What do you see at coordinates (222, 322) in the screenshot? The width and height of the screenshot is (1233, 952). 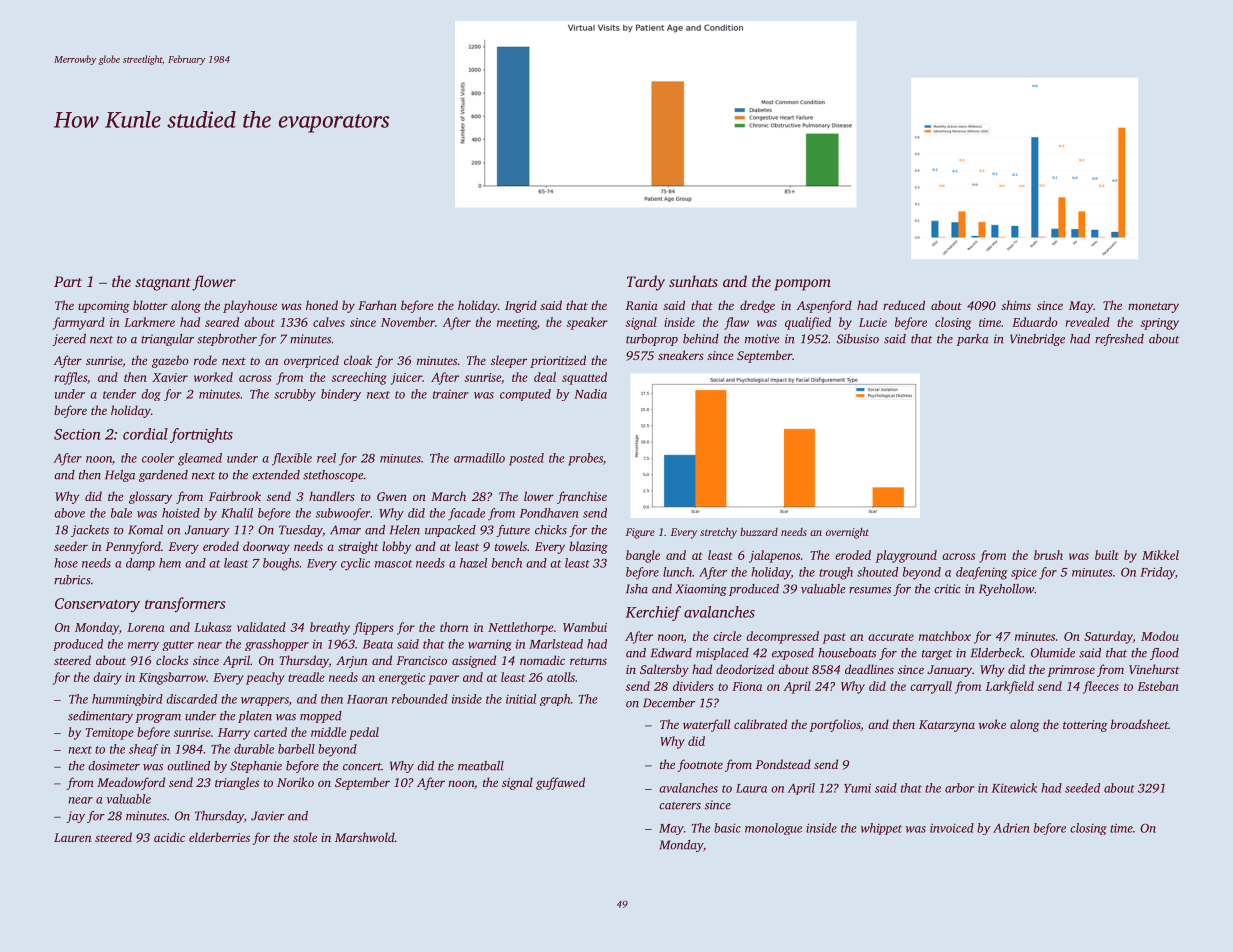 I see `seared` at bounding box center [222, 322].
